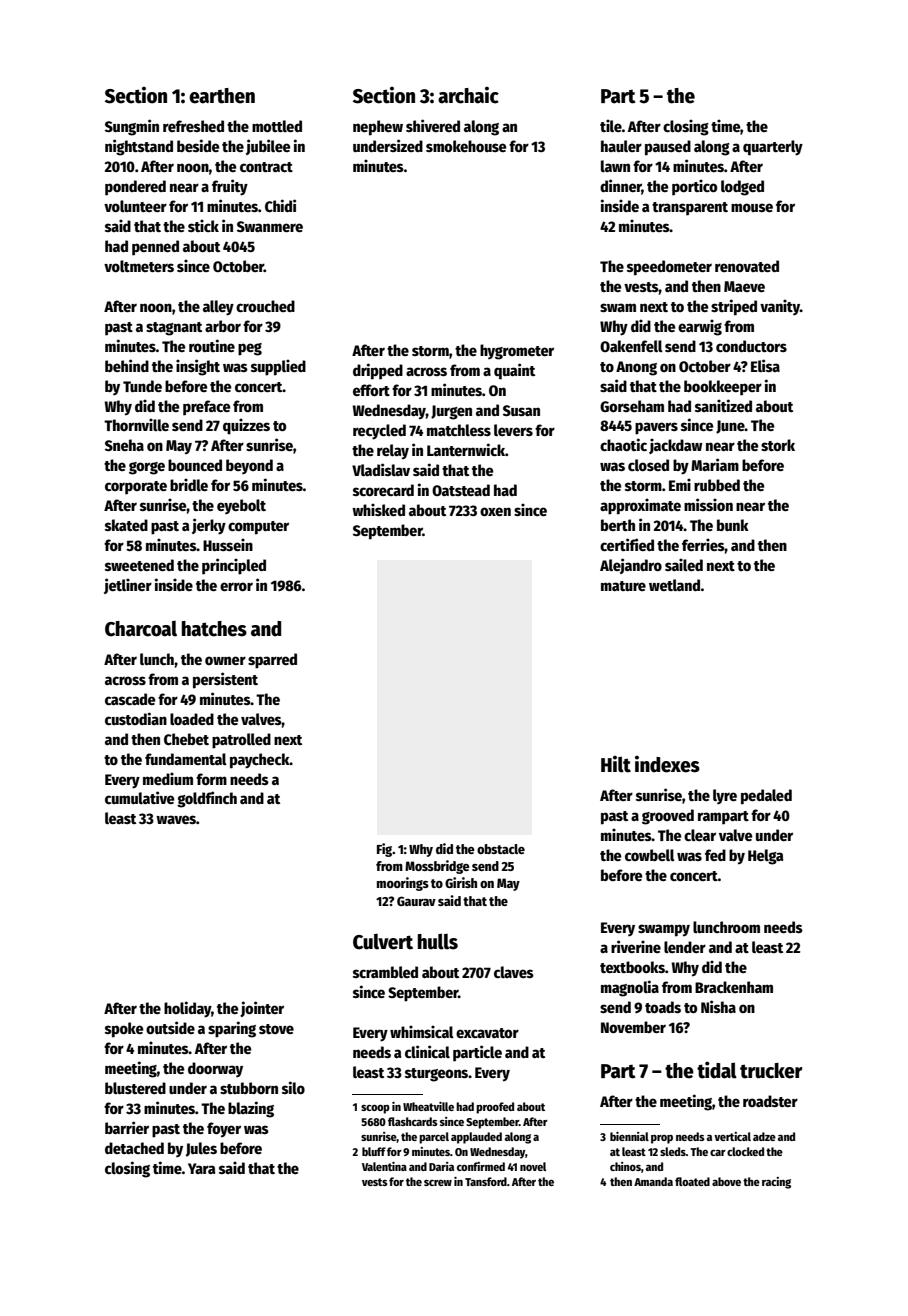  Describe the element at coordinates (611, 125) in the document. I see `tile` at that location.
